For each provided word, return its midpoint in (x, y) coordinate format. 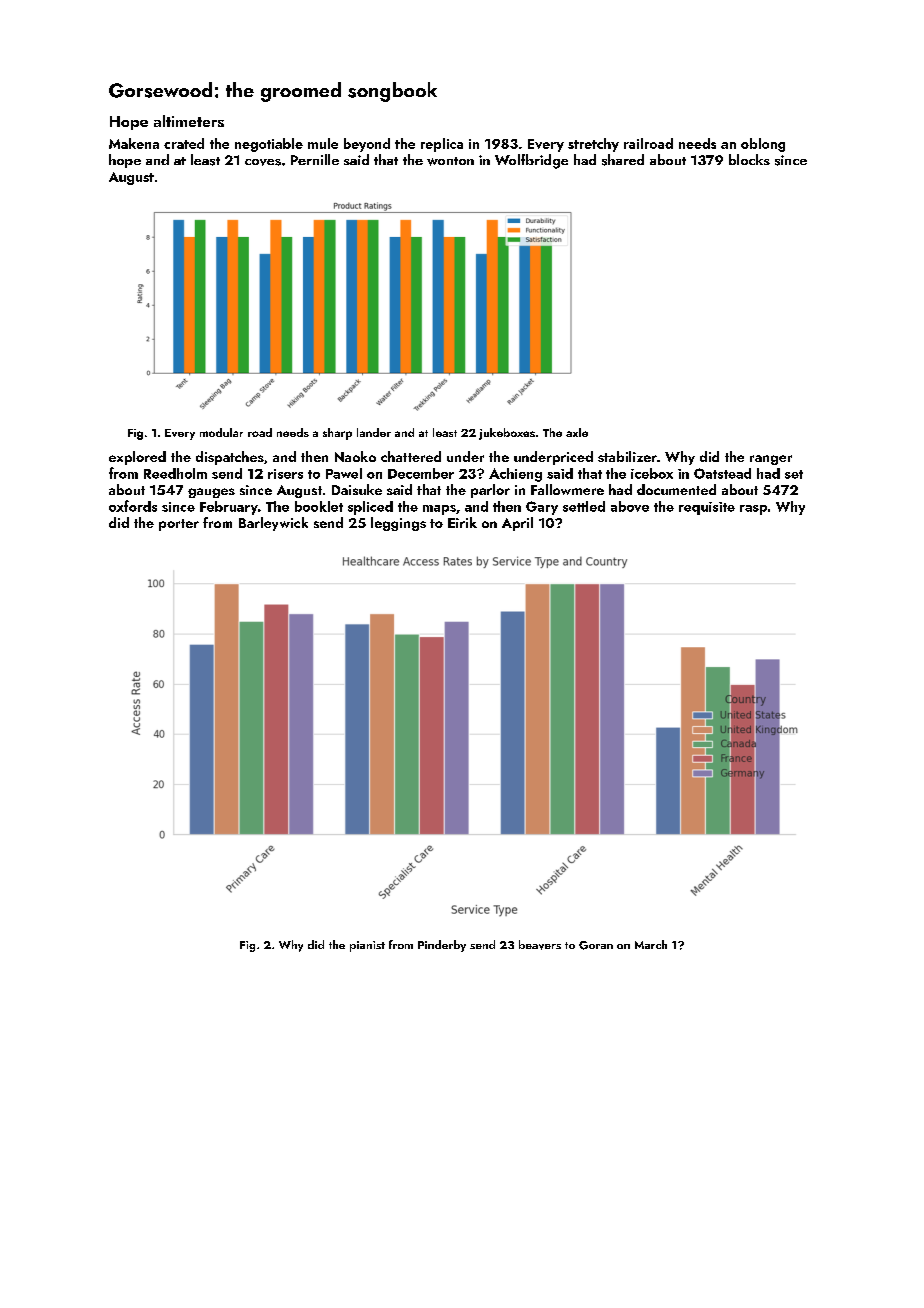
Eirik (462, 522)
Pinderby (442, 946)
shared (623, 160)
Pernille (315, 159)
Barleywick (273, 524)
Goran (596, 945)
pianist (367, 946)
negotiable (269, 145)
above (630, 506)
